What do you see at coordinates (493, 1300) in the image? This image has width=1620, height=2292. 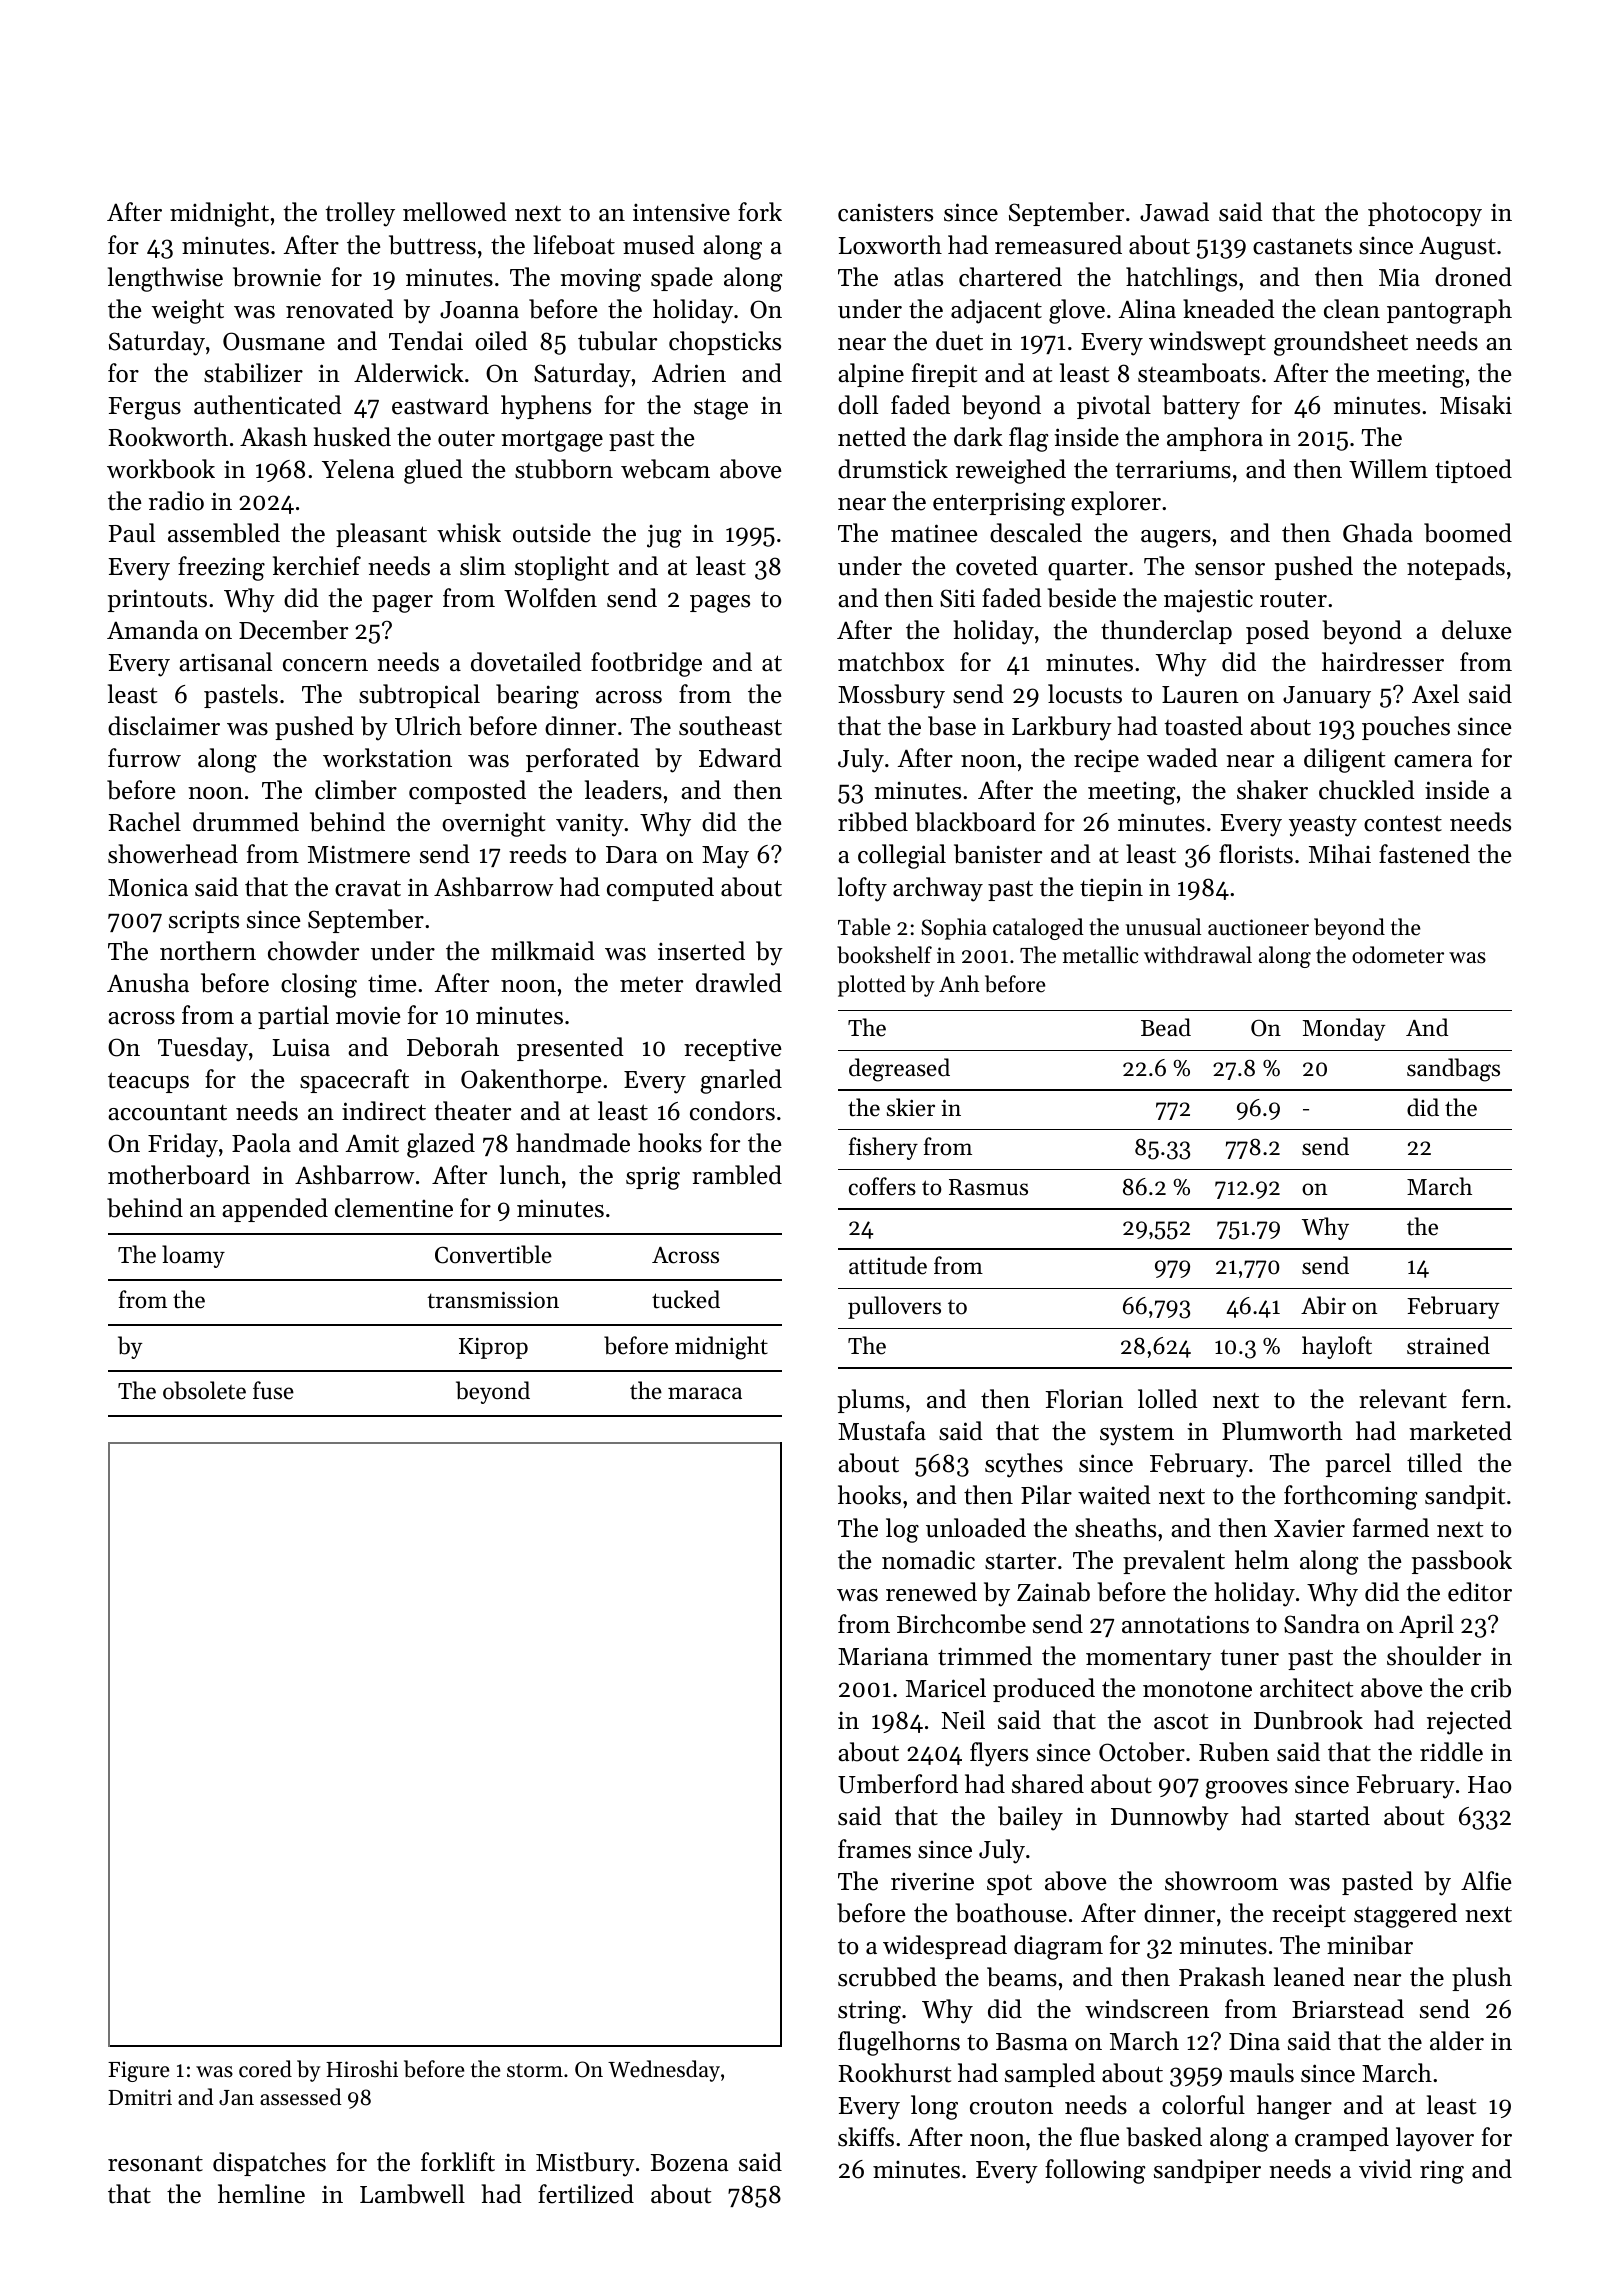 I see `transmission` at bounding box center [493, 1300].
